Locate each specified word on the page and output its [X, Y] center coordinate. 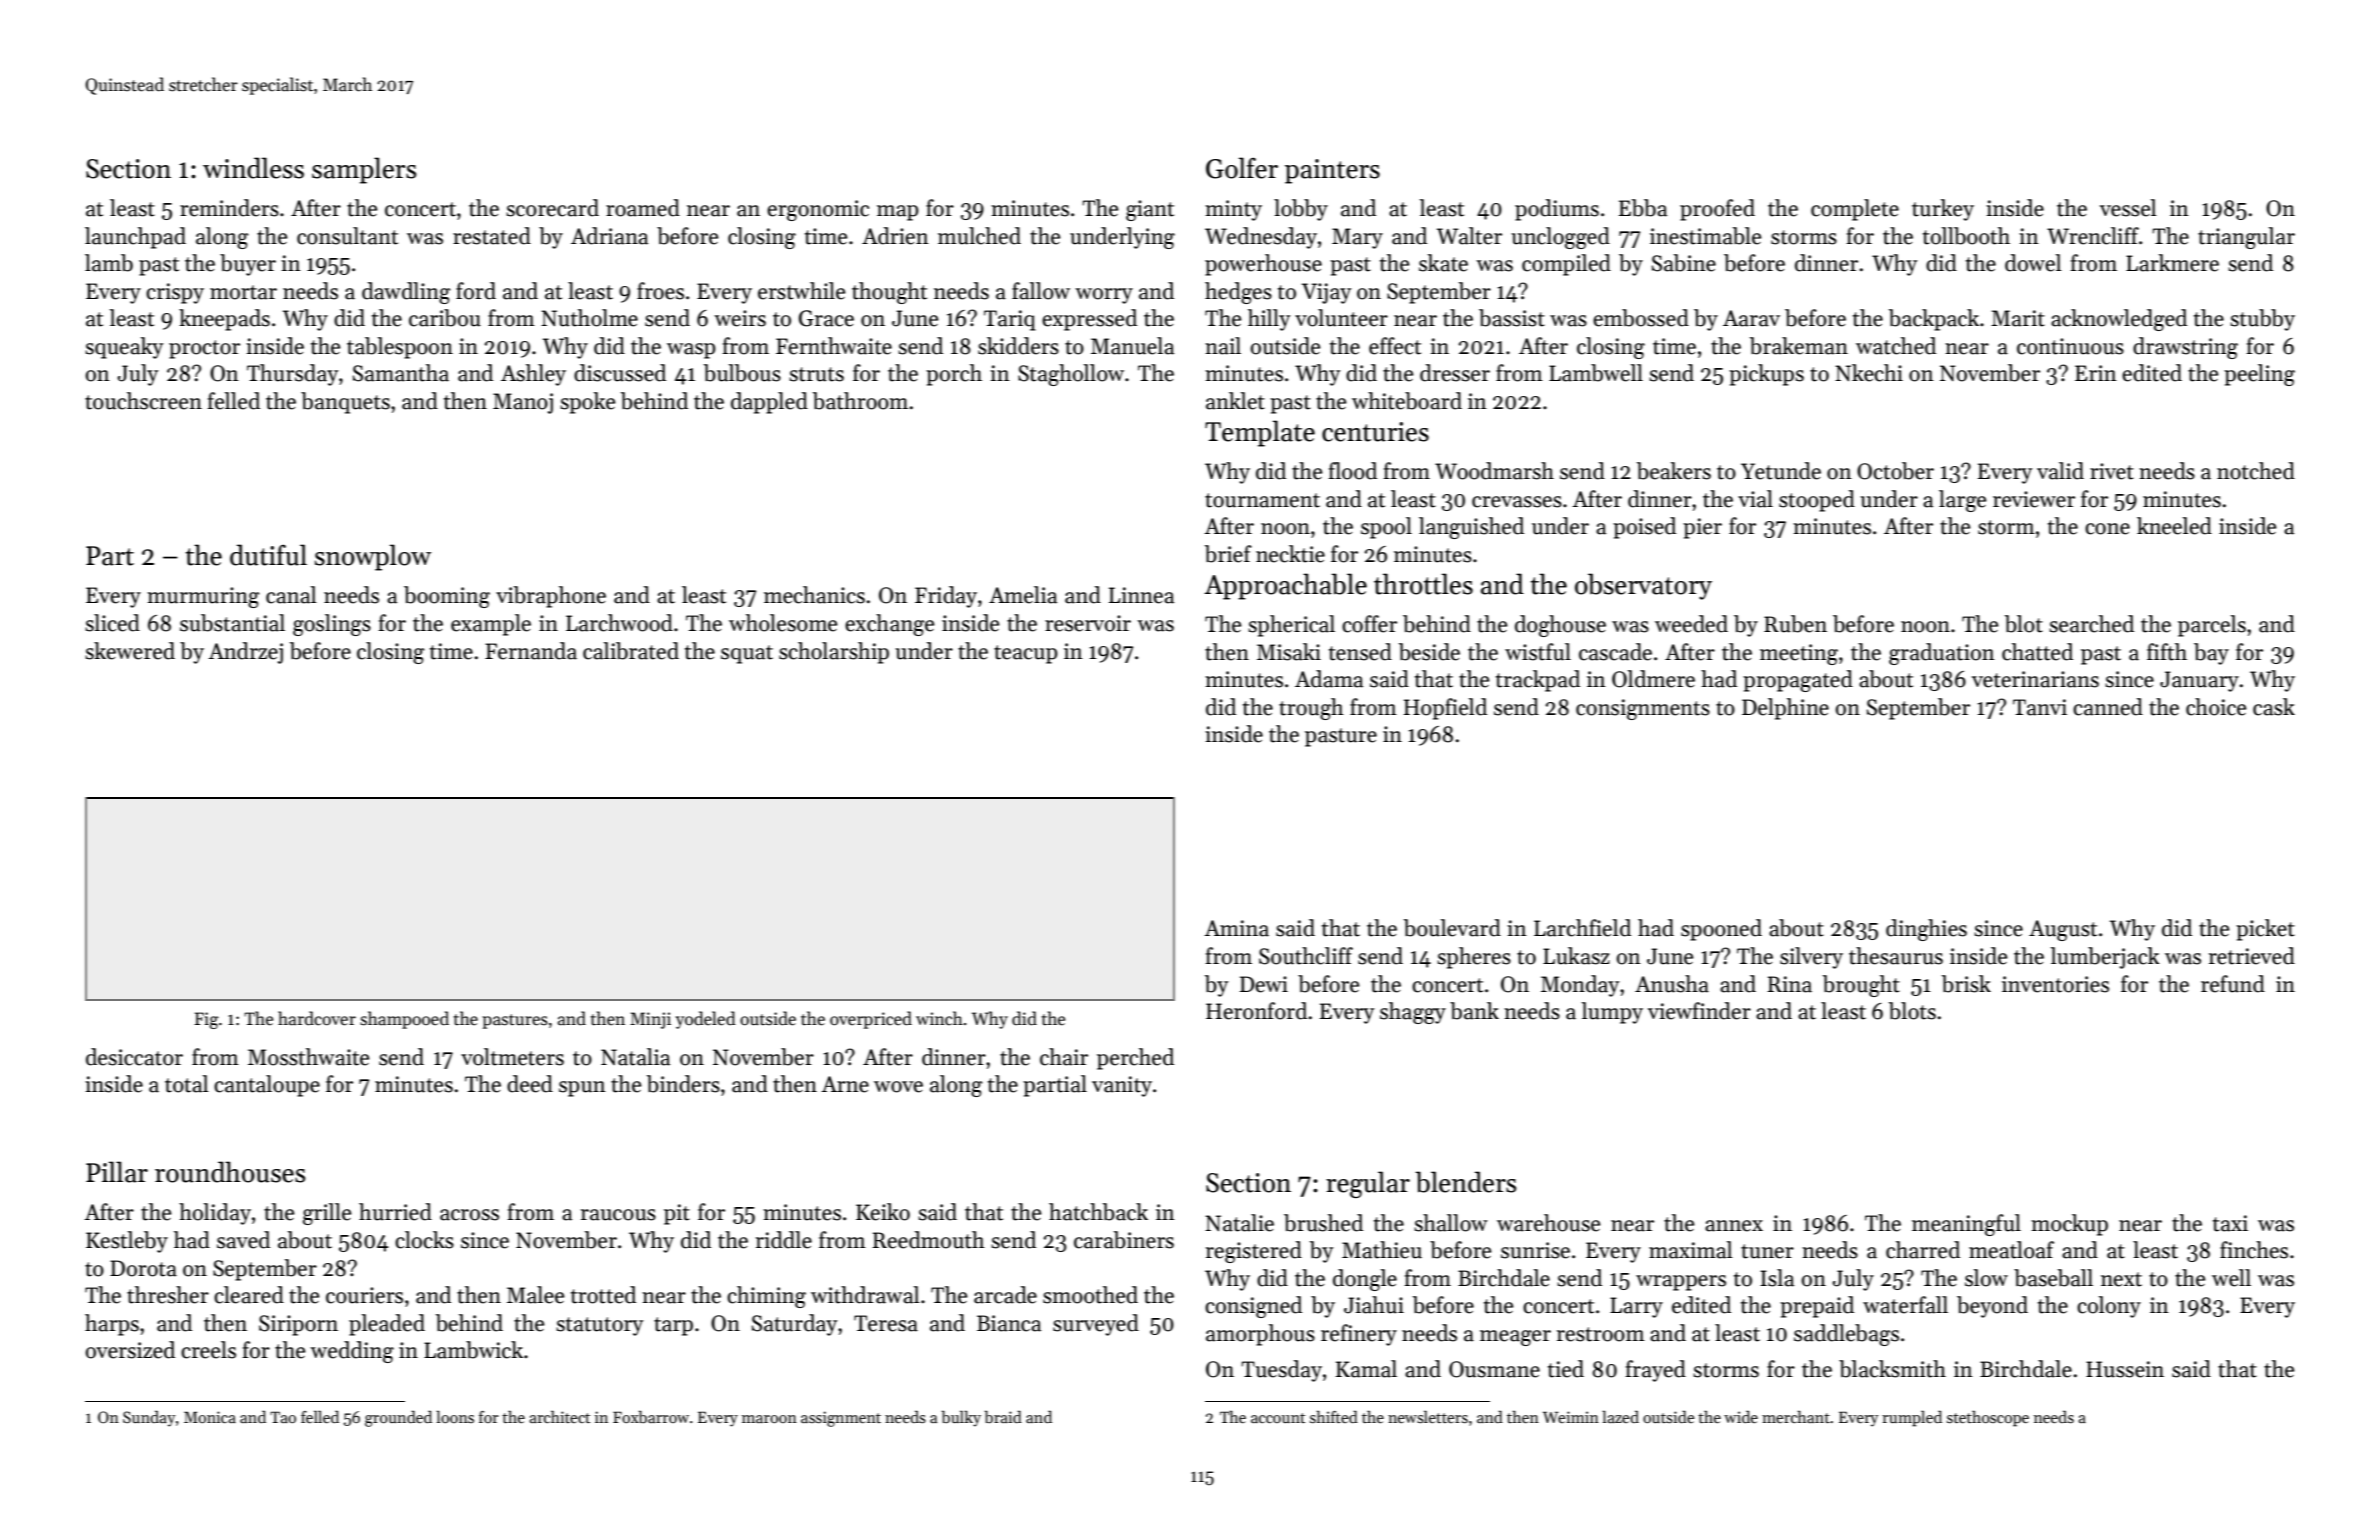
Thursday [293, 375]
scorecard [552, 208]
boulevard [1452, 928]
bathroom [860, 401]
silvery [1811, 958]
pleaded [387, 1325]
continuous [2070, 346]
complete [1855, 210]
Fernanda [531, 651]
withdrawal [865, 1295]
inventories [2055, 984]
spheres [1474, 958]
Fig [206, 1020]
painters [1332, 171]
